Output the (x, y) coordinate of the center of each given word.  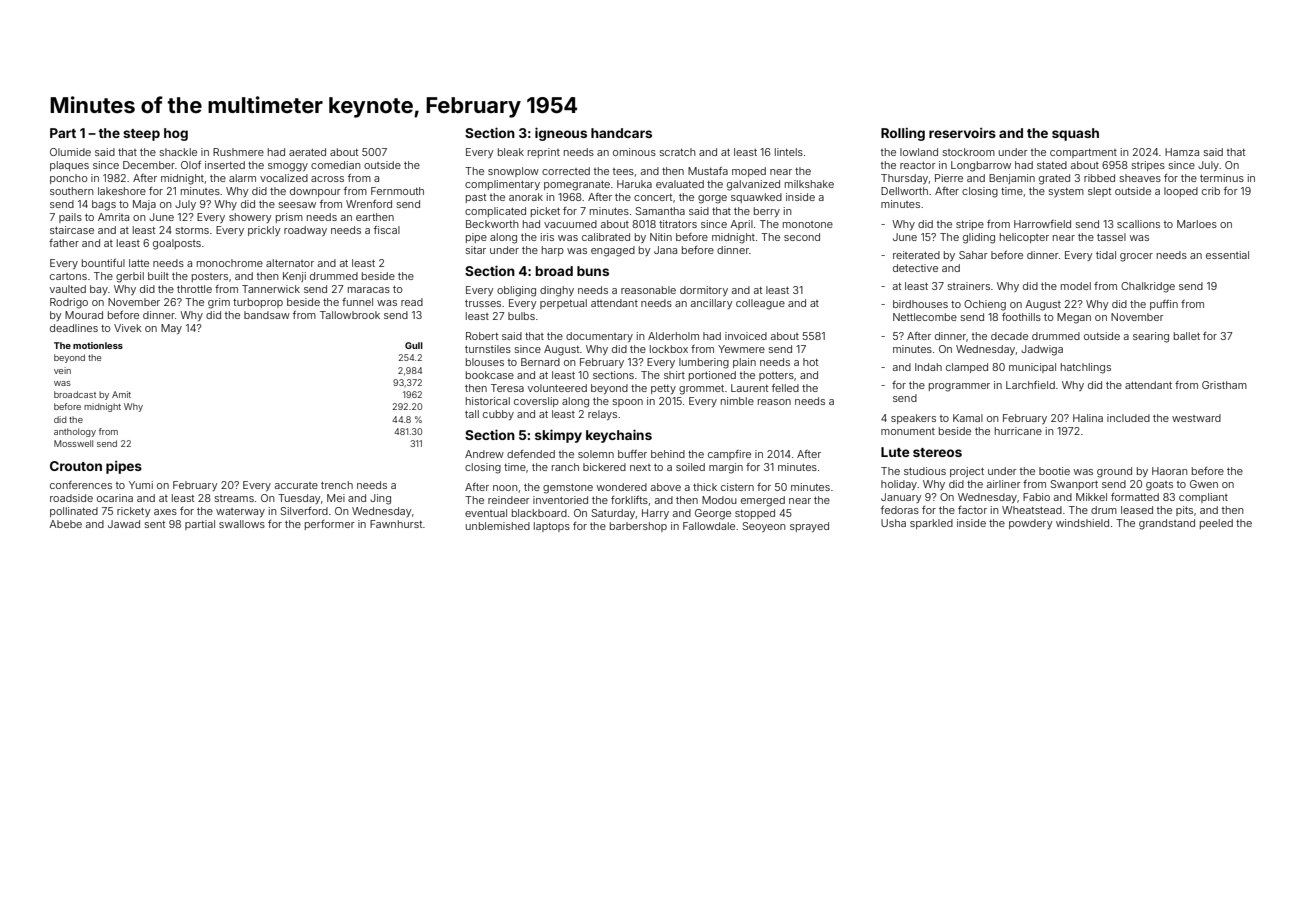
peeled (1216, 524)
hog (176, 134)
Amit (121, 394)
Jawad (124, 524)
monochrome (230, 263)
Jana (665, 250)
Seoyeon (763, 527)
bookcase (490, 375)
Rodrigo (69, 303)
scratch (678, 152)
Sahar (973, 255)
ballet (1187, 336)
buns (593, 271)
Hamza (1182, 152)
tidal (1106, 255)
